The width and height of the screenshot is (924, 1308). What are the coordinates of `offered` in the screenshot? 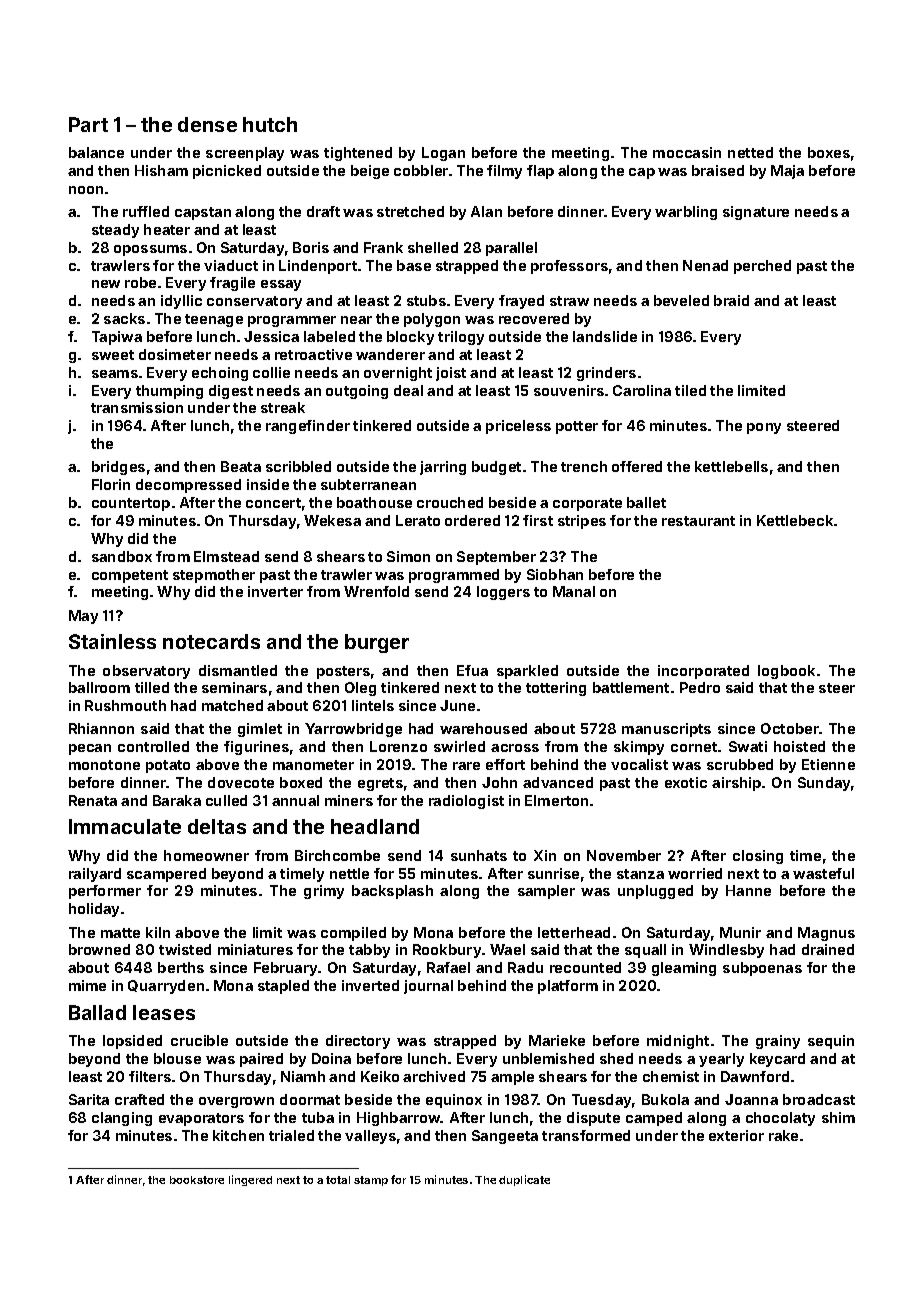 It's located at (637, 466).
